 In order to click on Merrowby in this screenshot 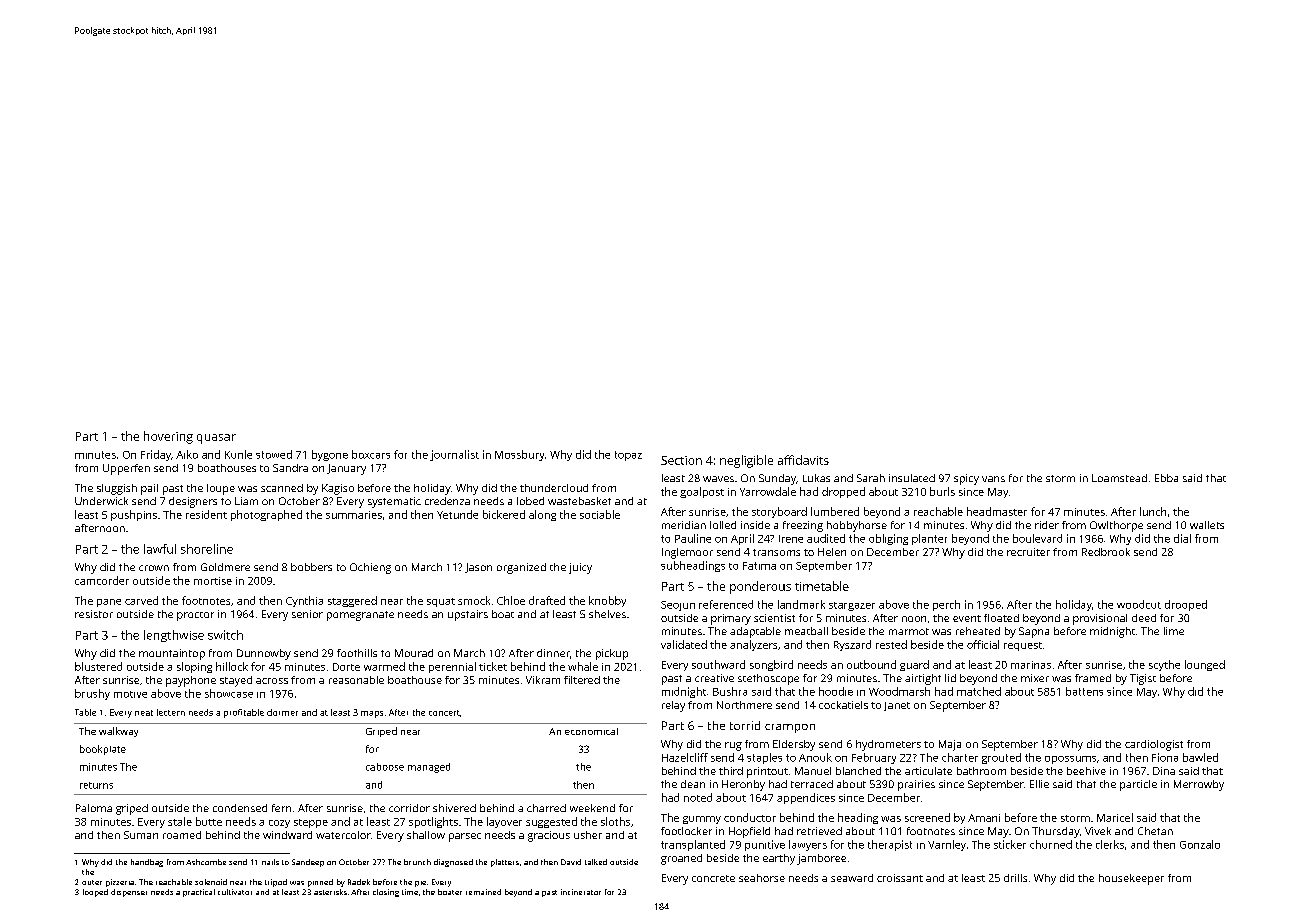, I will do `click(1199, 785)`.
